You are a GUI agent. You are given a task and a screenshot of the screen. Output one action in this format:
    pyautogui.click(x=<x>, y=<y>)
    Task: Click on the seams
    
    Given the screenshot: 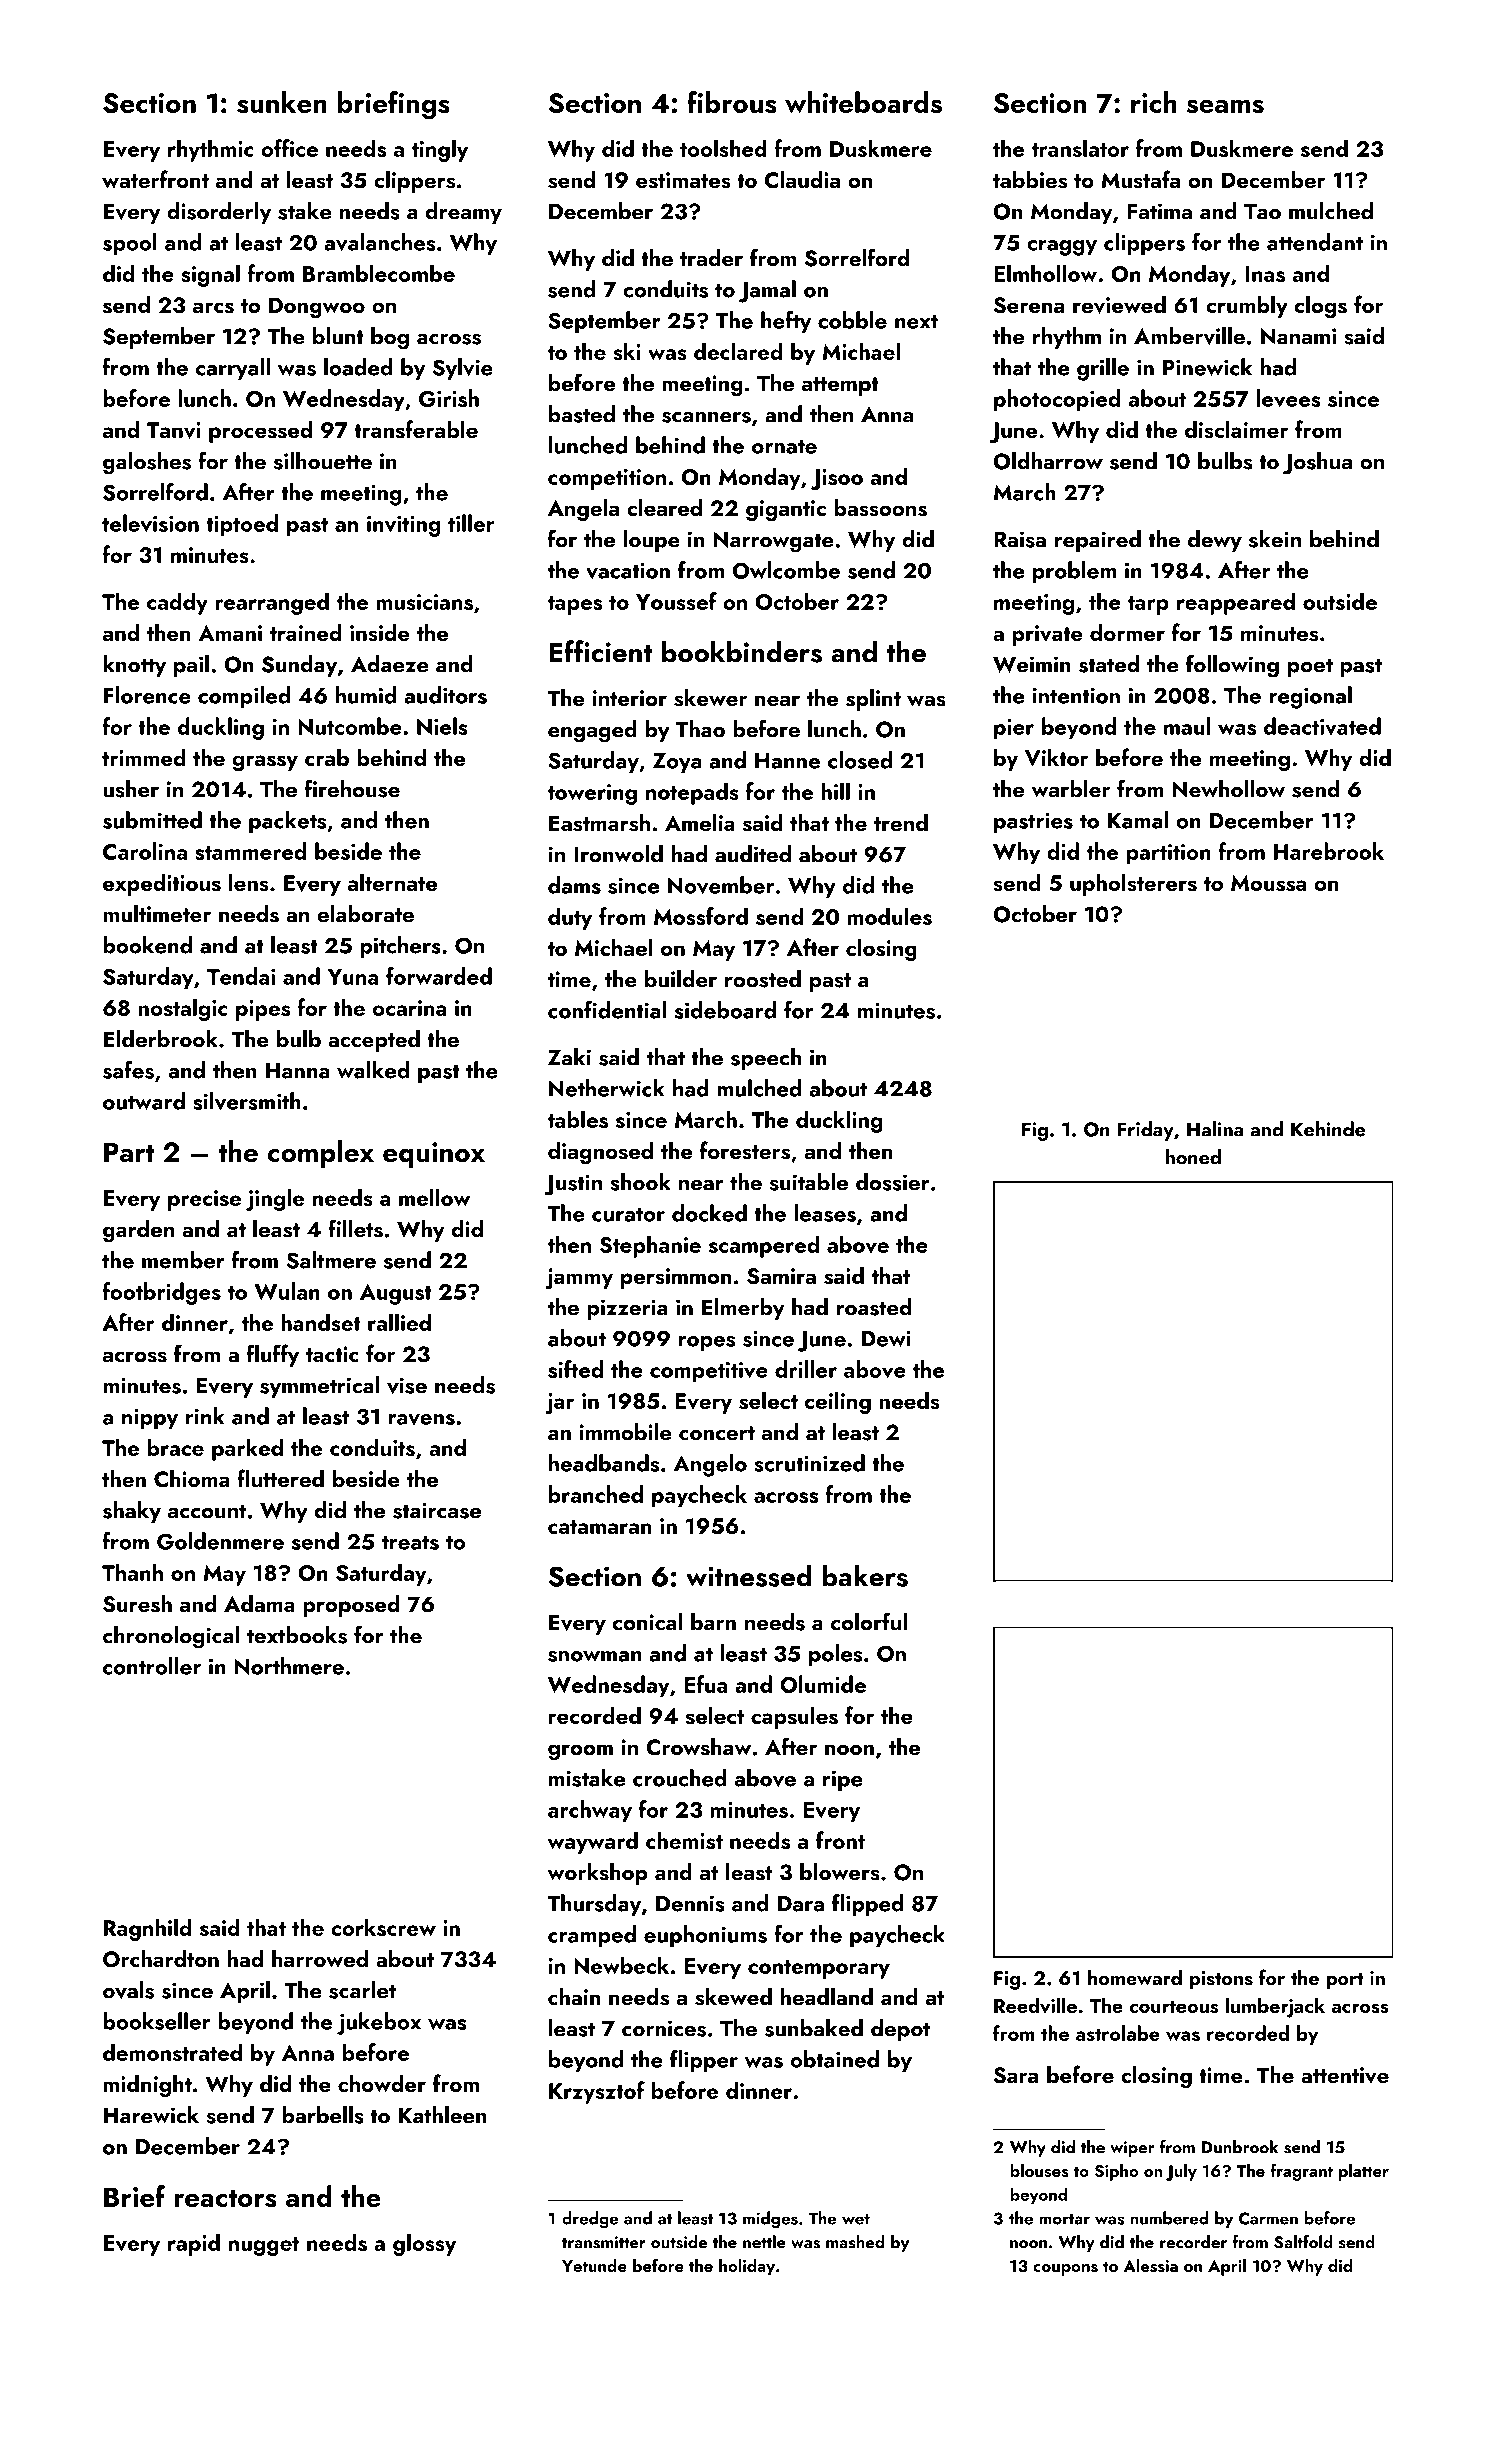 What is the action you would take?
    pyautogui.click(x=1225, y=107)
